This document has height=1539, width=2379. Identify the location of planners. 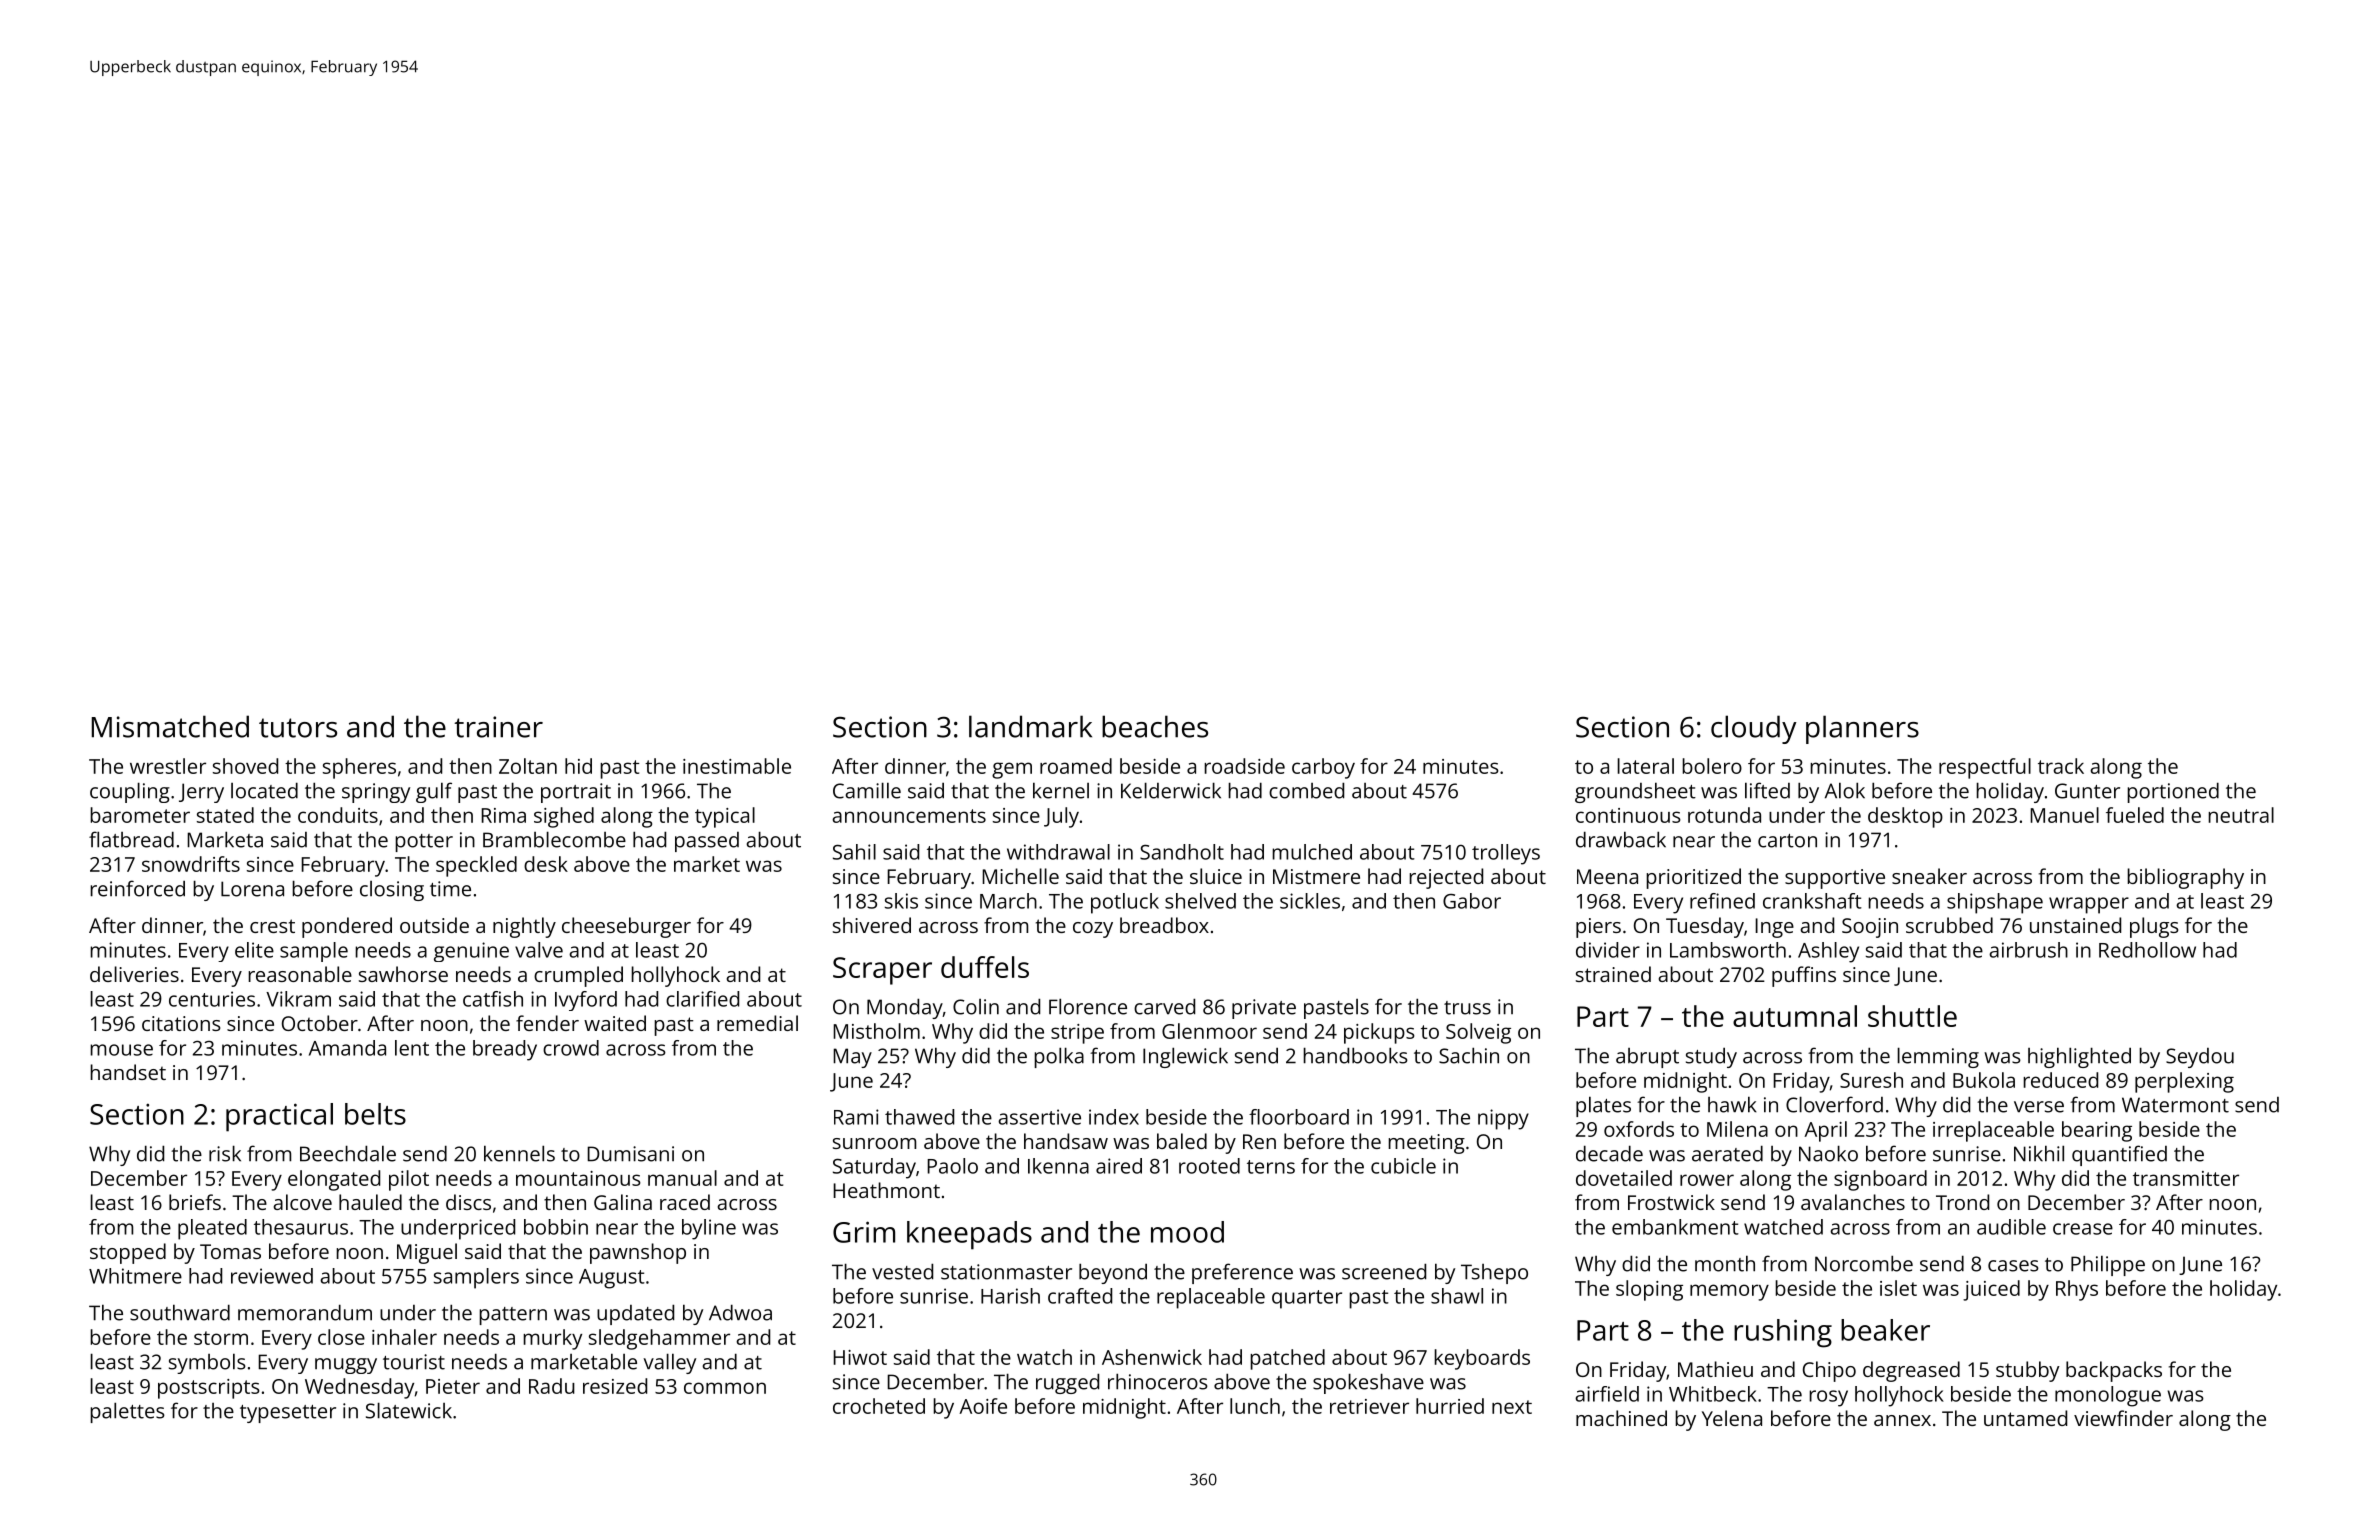
(1862, 729).
